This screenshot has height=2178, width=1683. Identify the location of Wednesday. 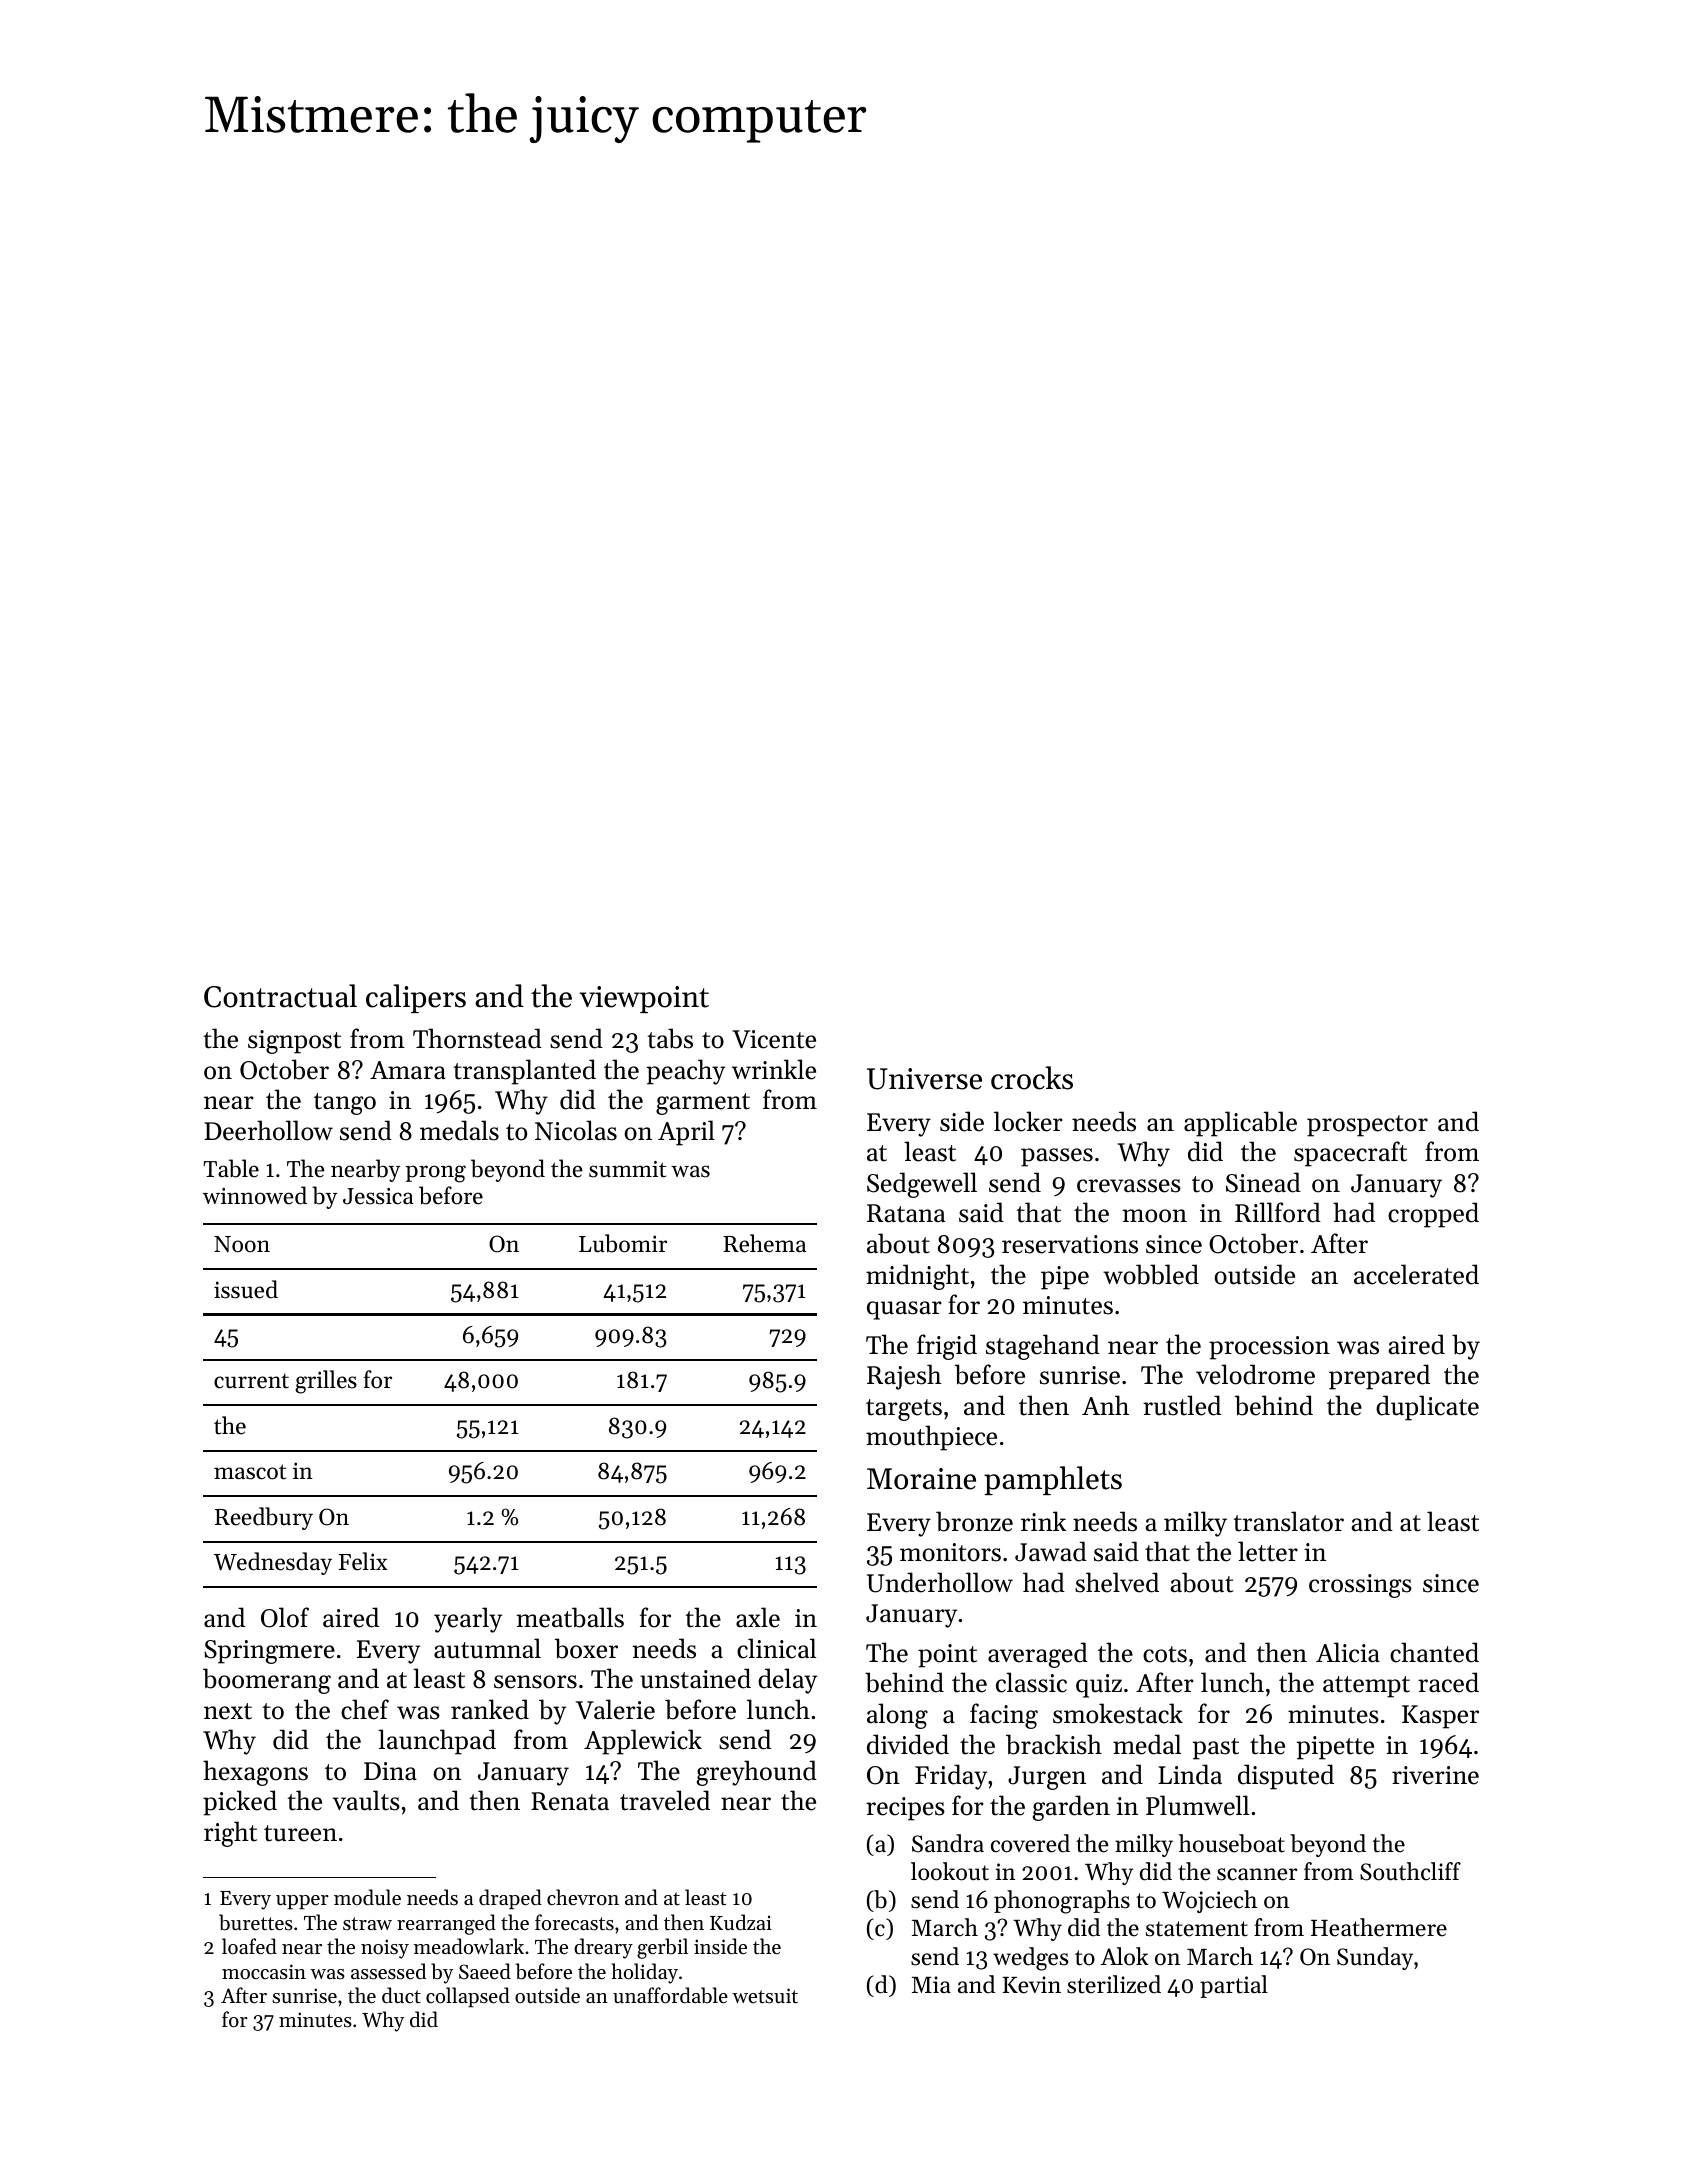
(273, 1563).
